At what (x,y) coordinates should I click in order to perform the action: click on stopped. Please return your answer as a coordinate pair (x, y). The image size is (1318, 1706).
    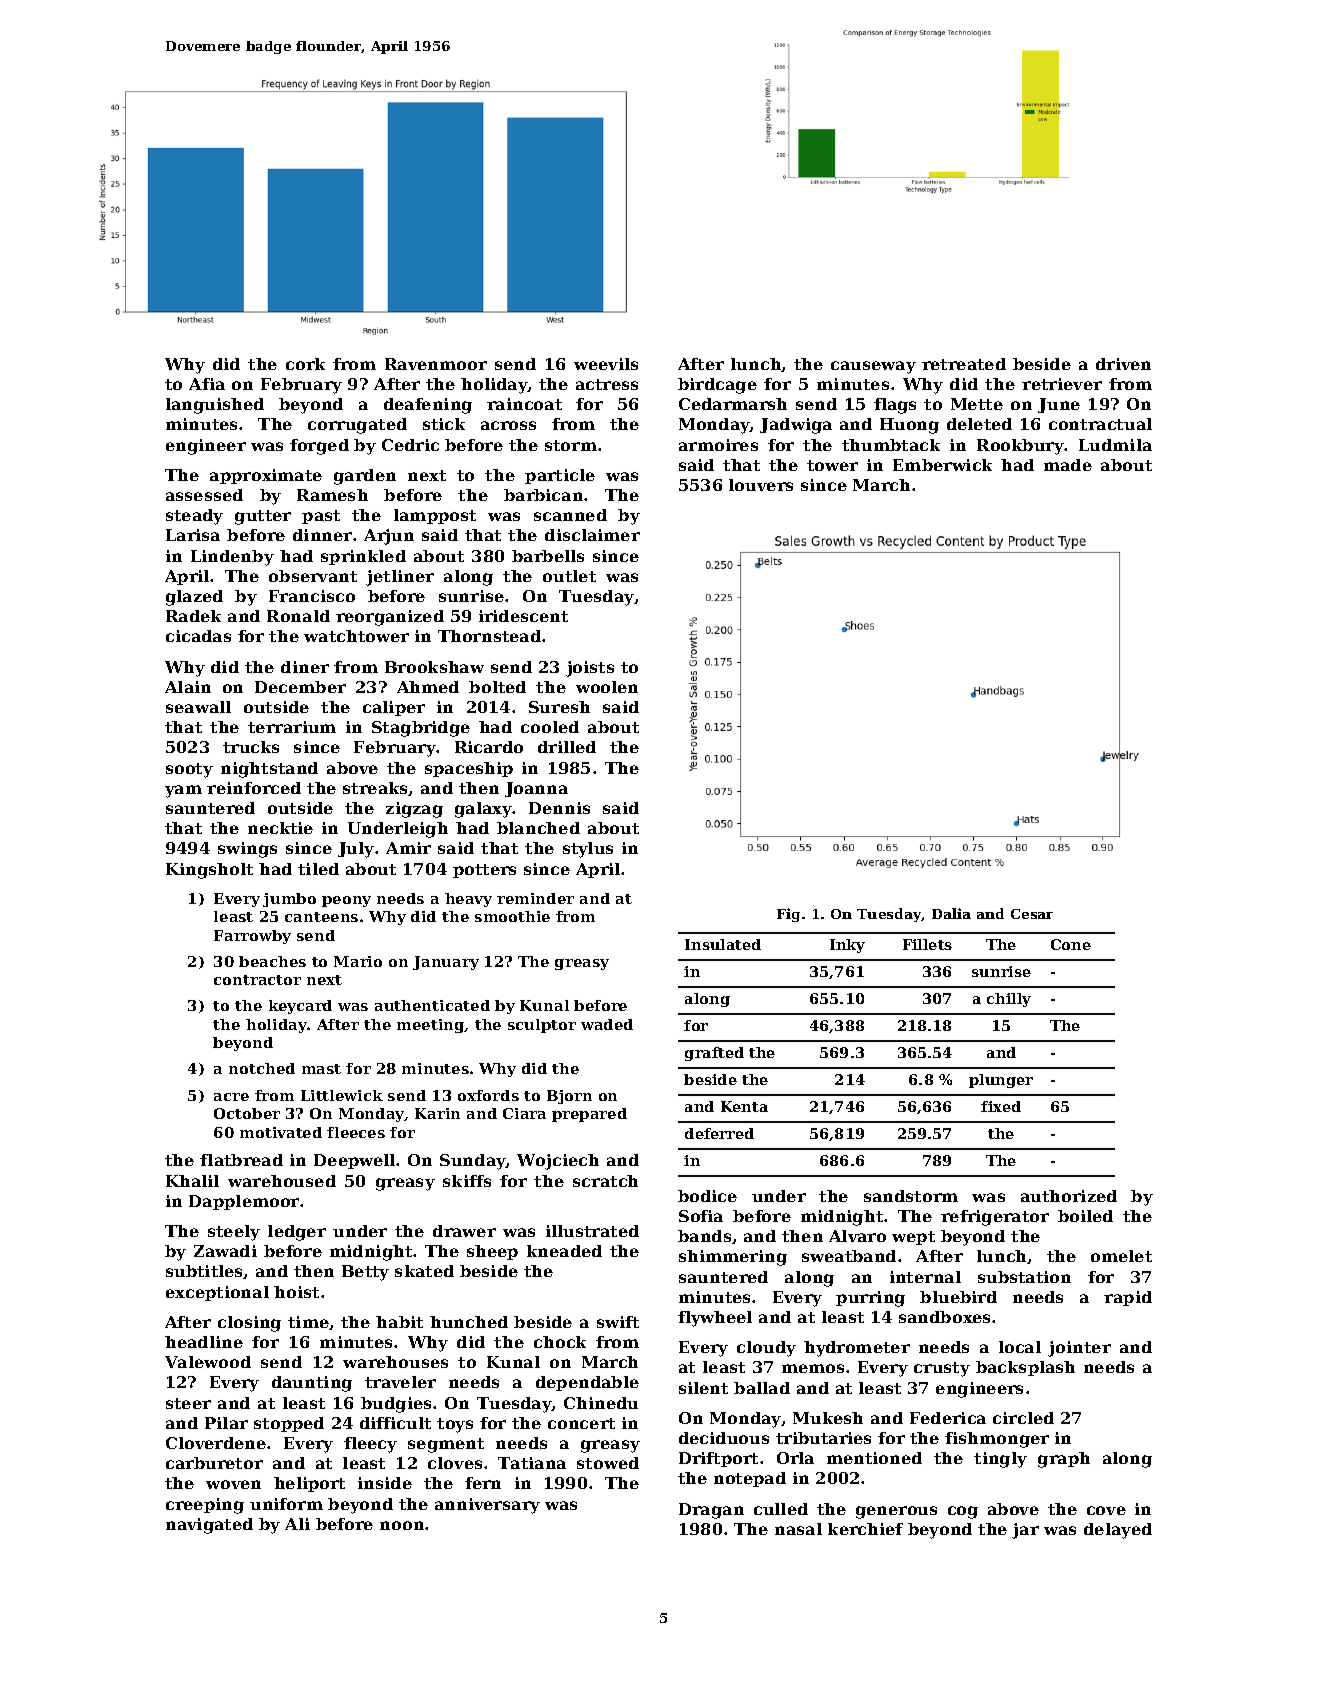
    Looking at the image, I should click on (289, 1424).
